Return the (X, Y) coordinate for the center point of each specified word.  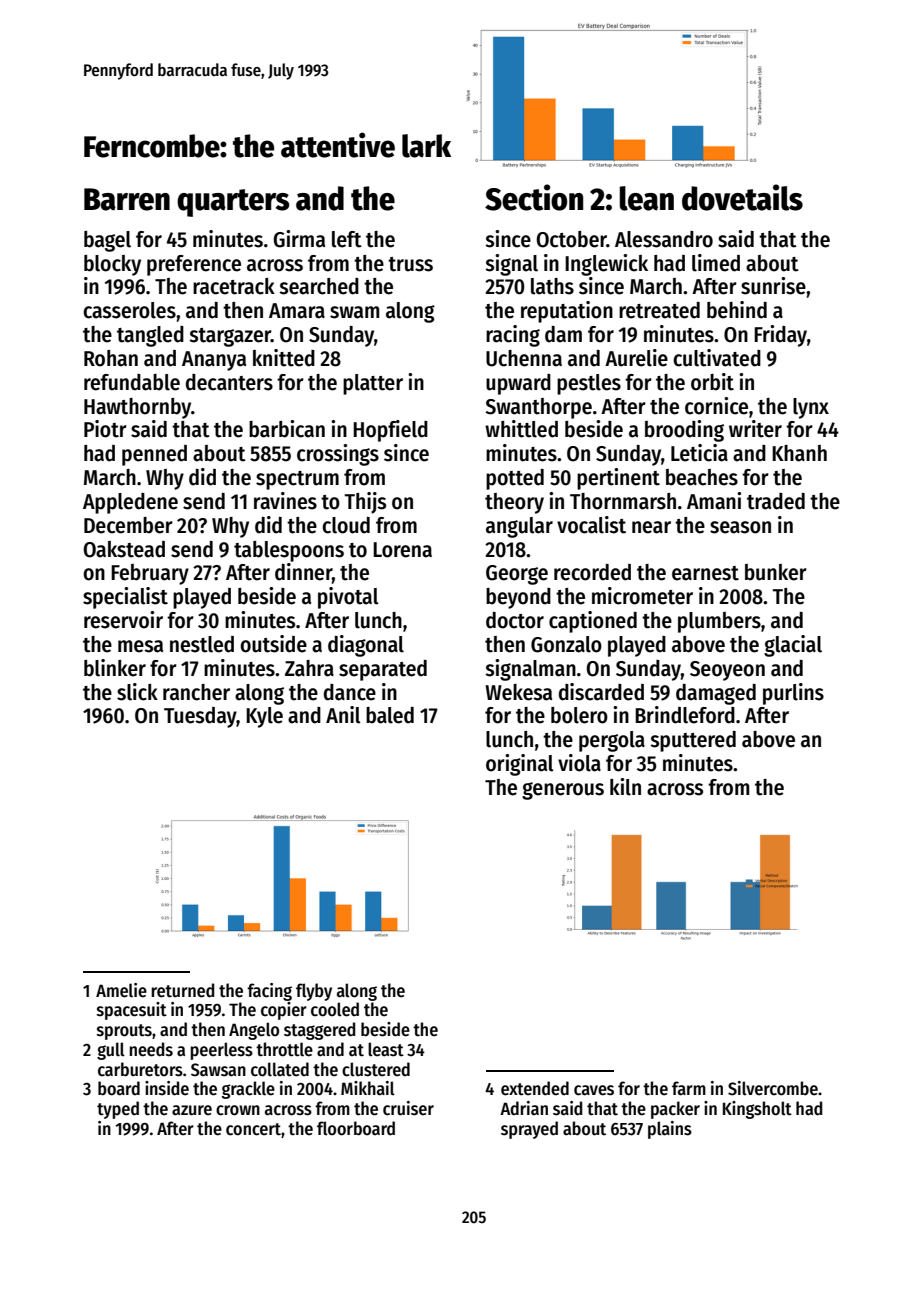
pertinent (618, 479)
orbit (712, 382)
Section (534, 197)
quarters (233, 203)
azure (192, 1110)
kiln (625, 787)
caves (594, 1090)
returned (183, 990)
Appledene (130, 503)
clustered (376, 1069)
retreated (659, 310)
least (386, 1049)
